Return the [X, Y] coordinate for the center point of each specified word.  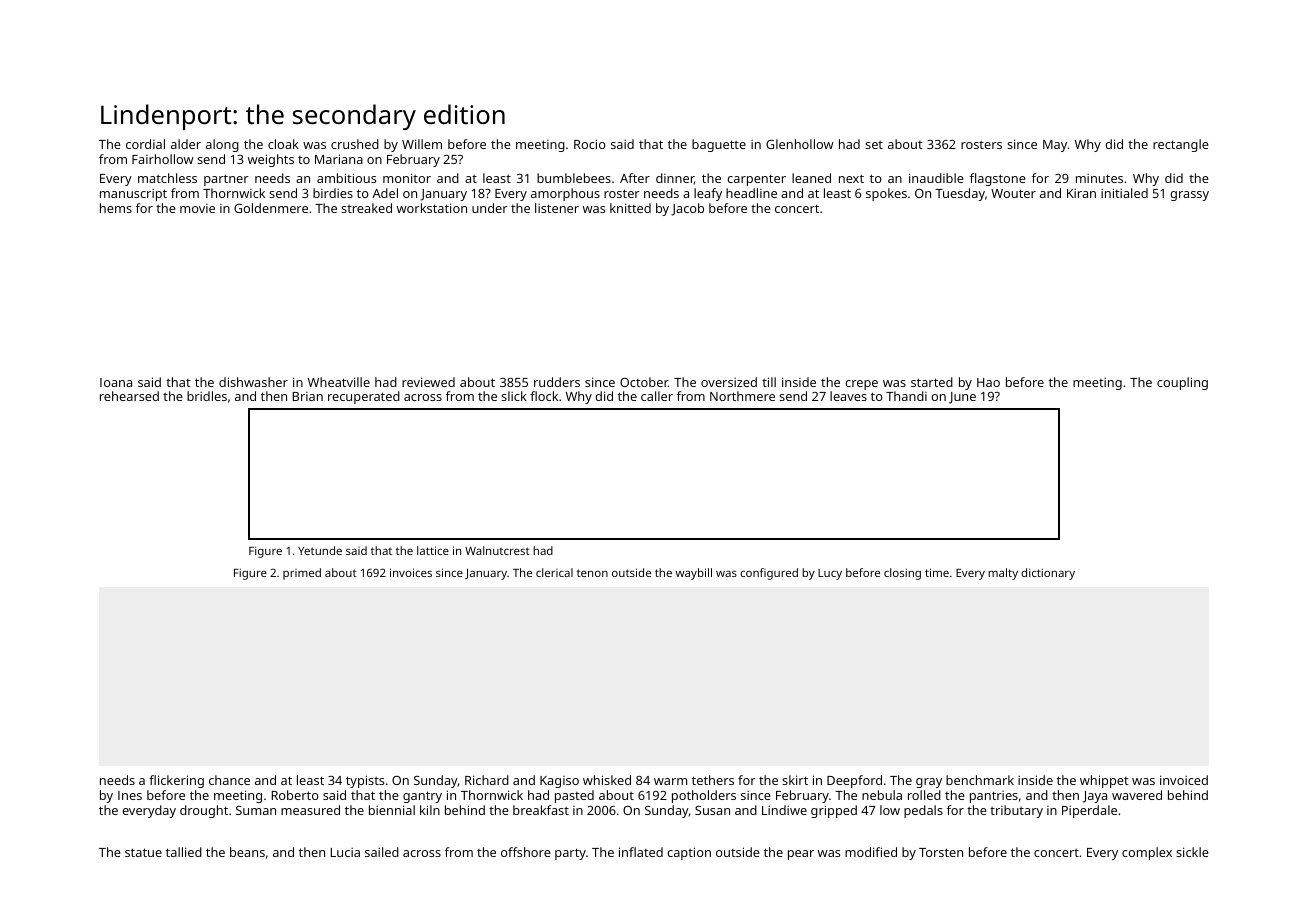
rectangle [1181, 145]
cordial [145, 144]
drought [204, 811]
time [937, 572]
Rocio [590, 144]
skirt [795, 780]
